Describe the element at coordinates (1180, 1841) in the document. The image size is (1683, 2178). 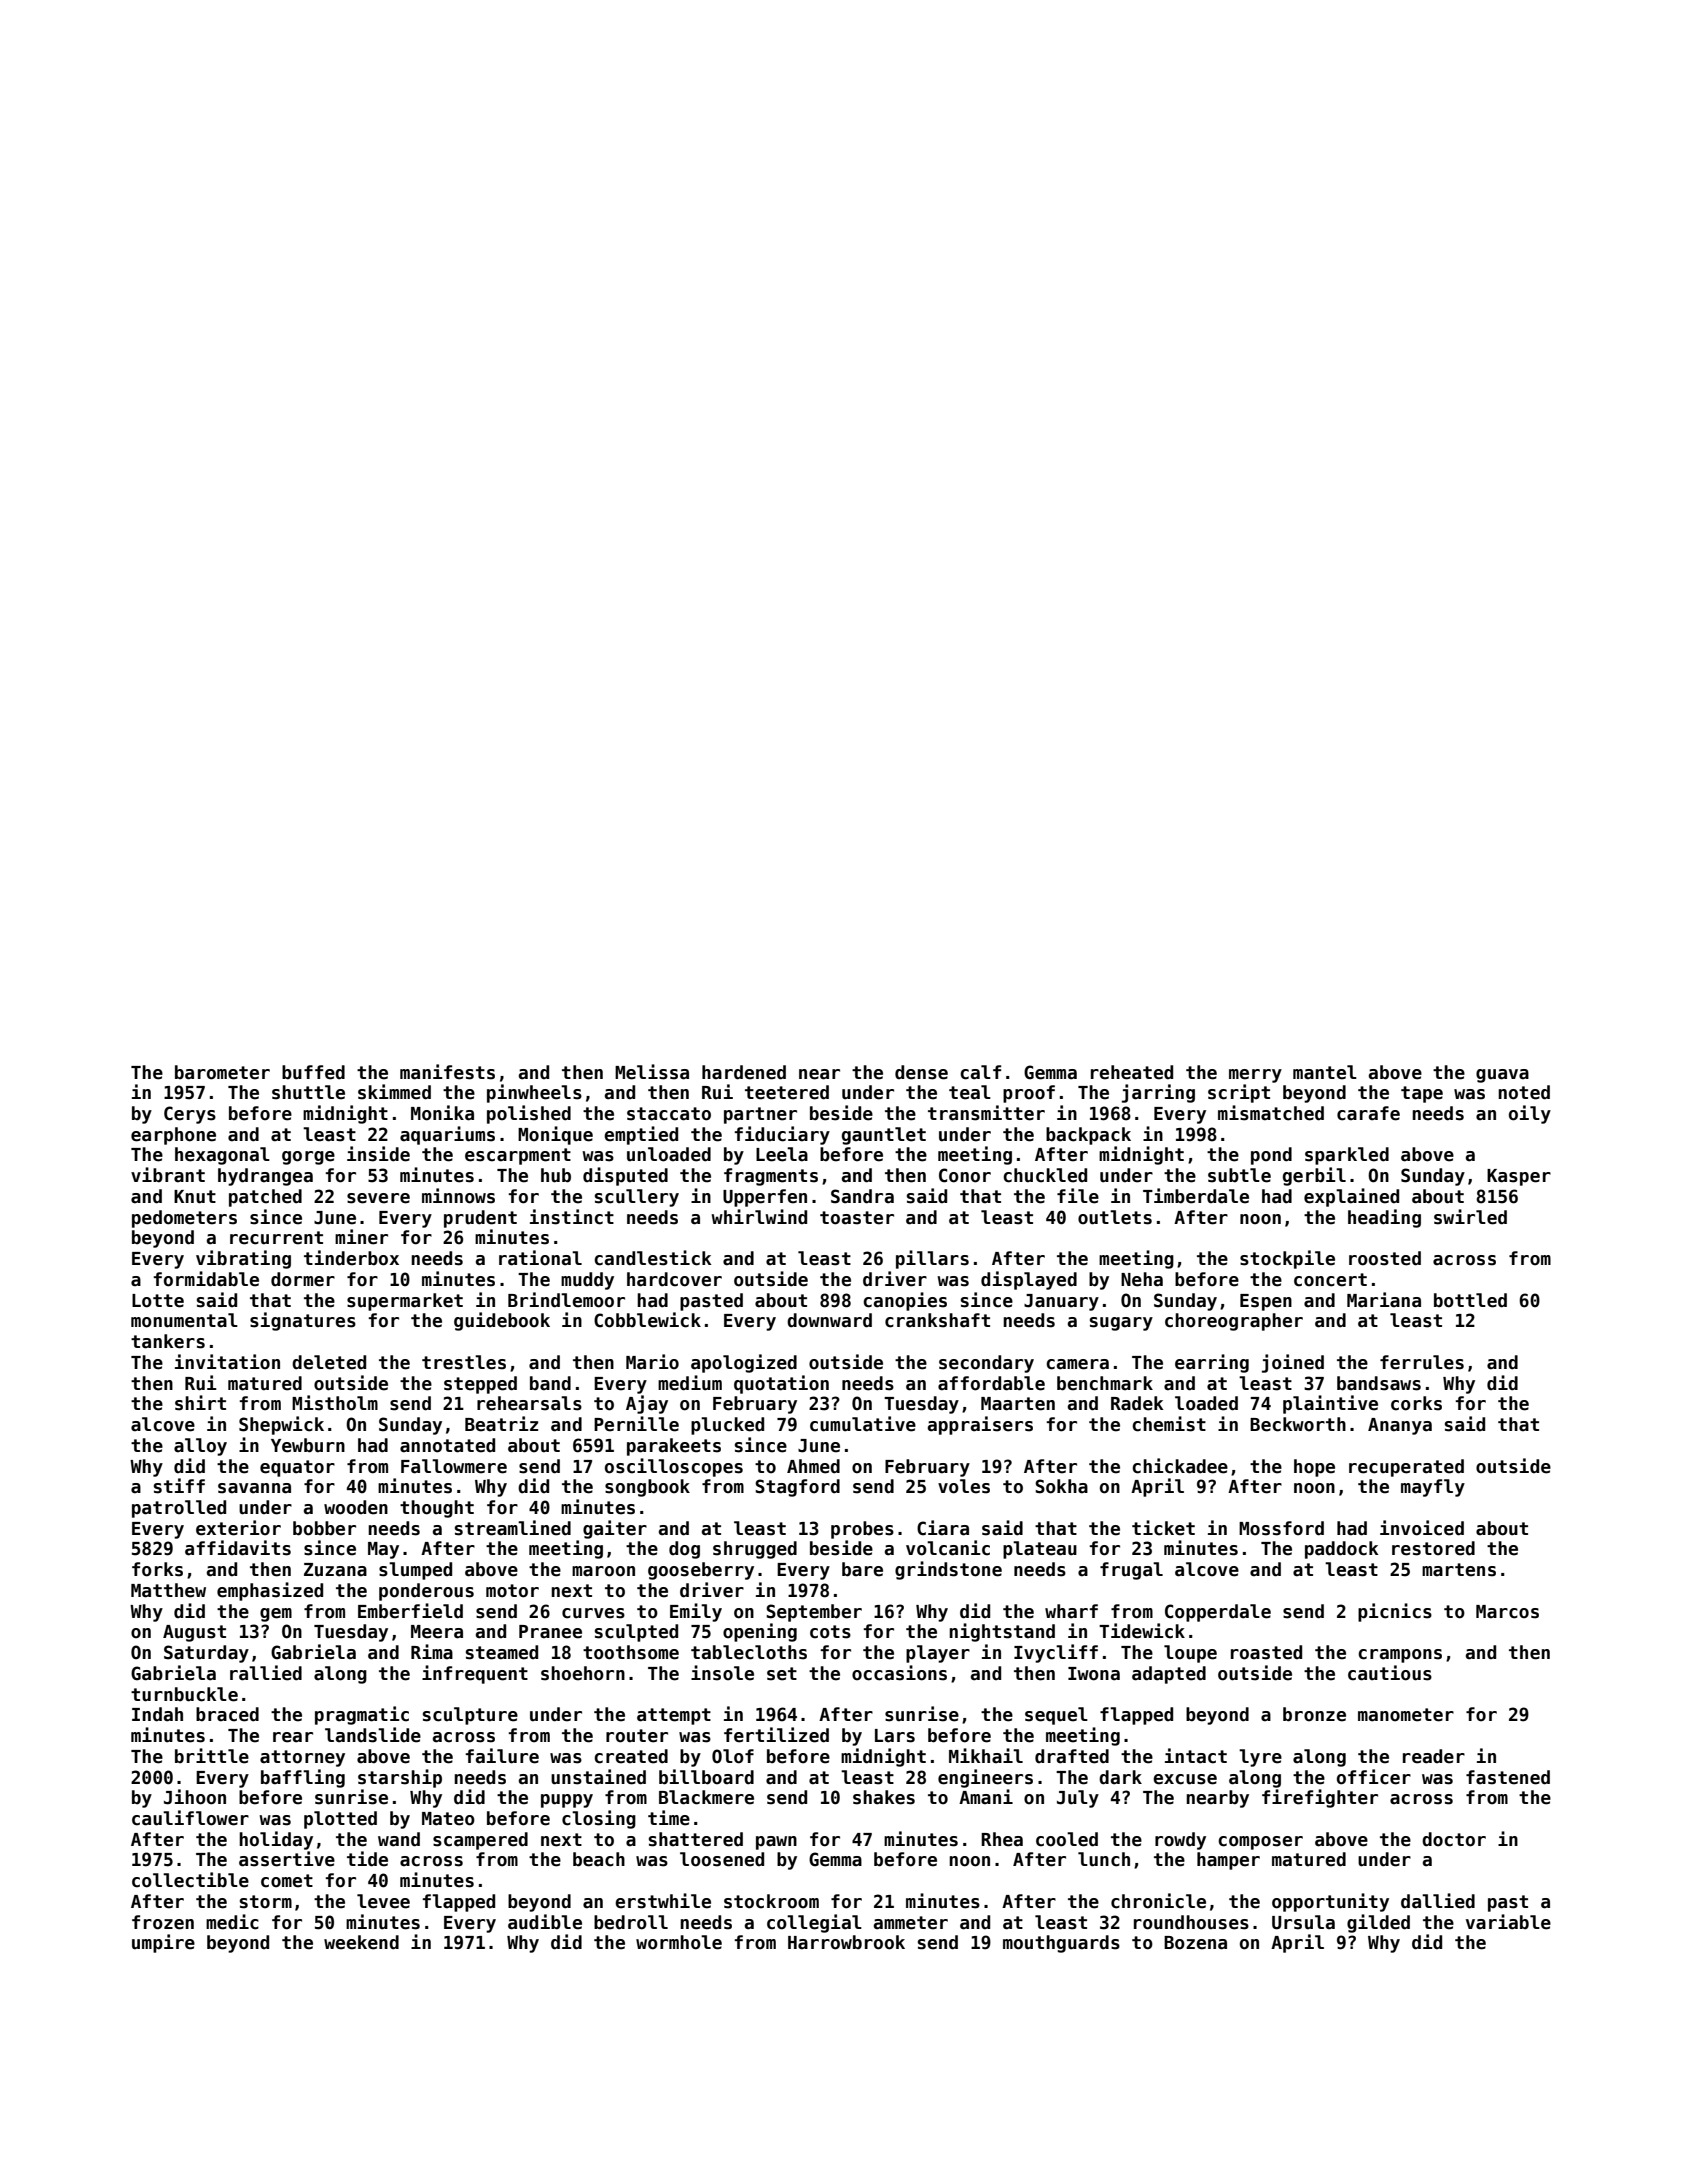
I see `rowdy` at that location.
